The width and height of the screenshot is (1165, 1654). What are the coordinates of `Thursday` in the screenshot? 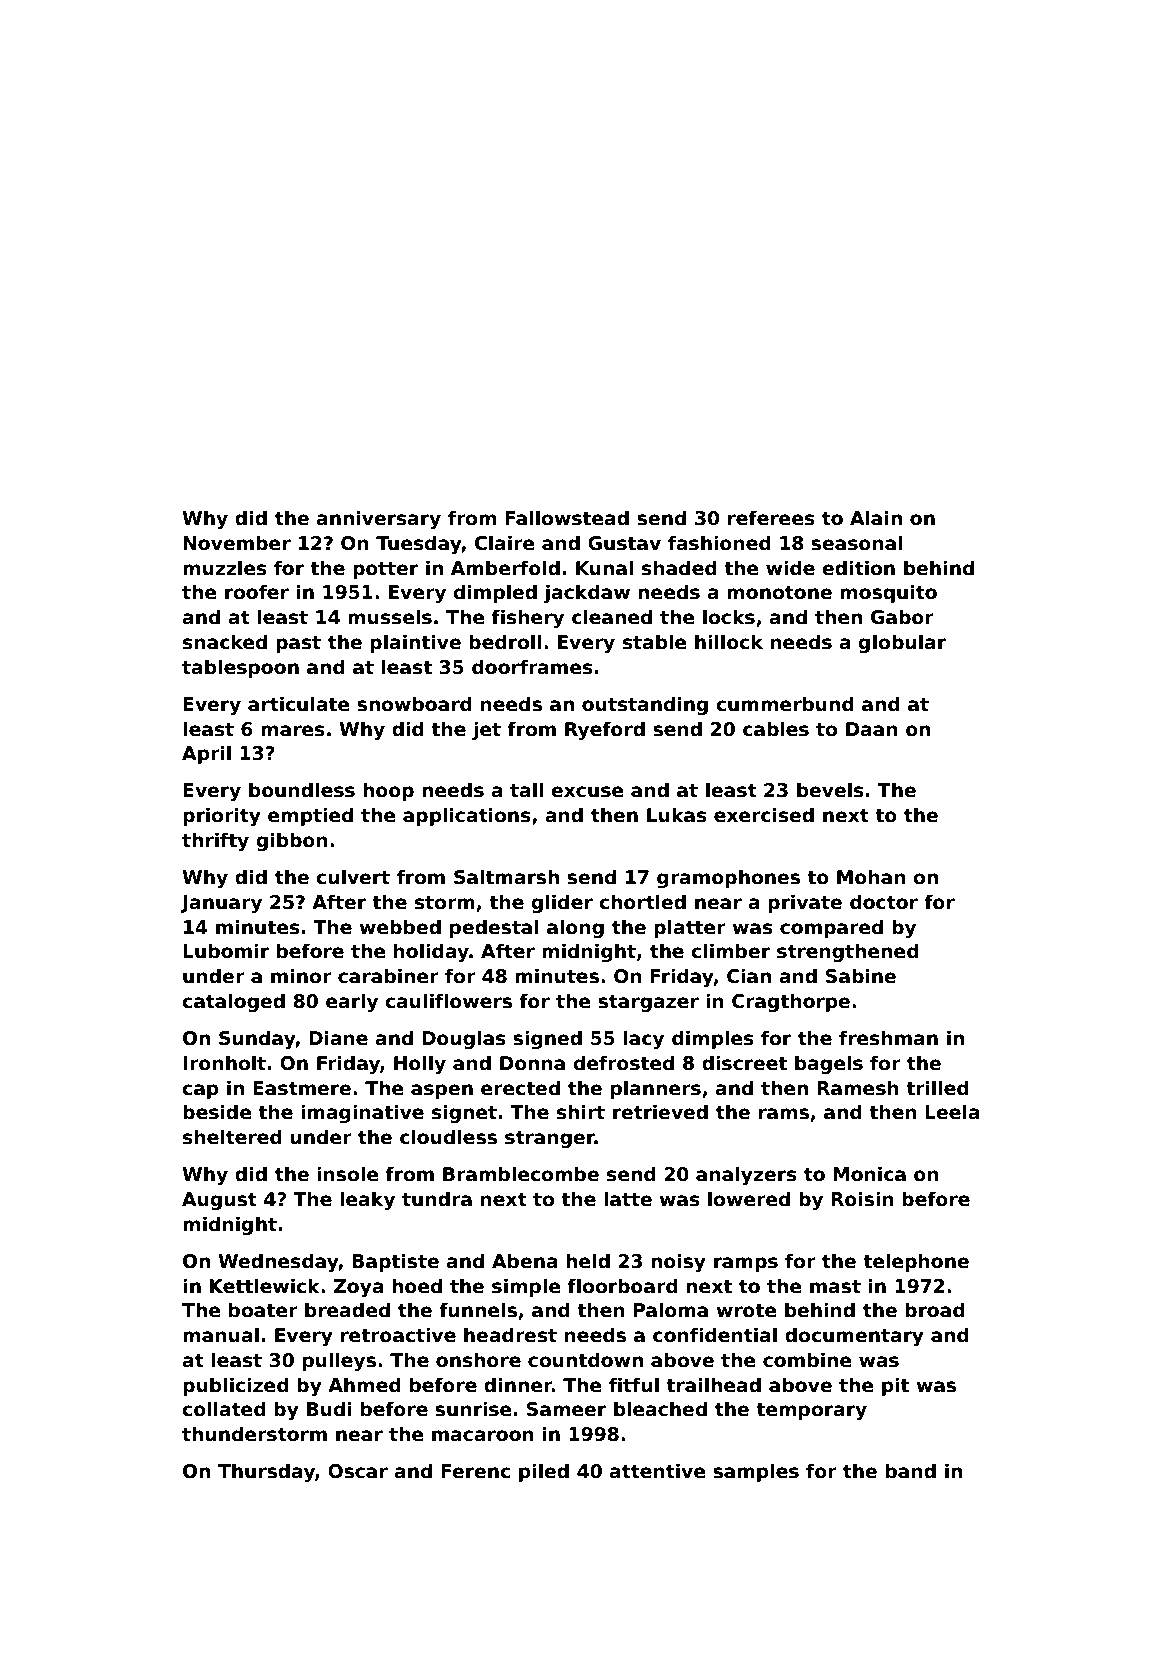 It's located at (266, 1472).
